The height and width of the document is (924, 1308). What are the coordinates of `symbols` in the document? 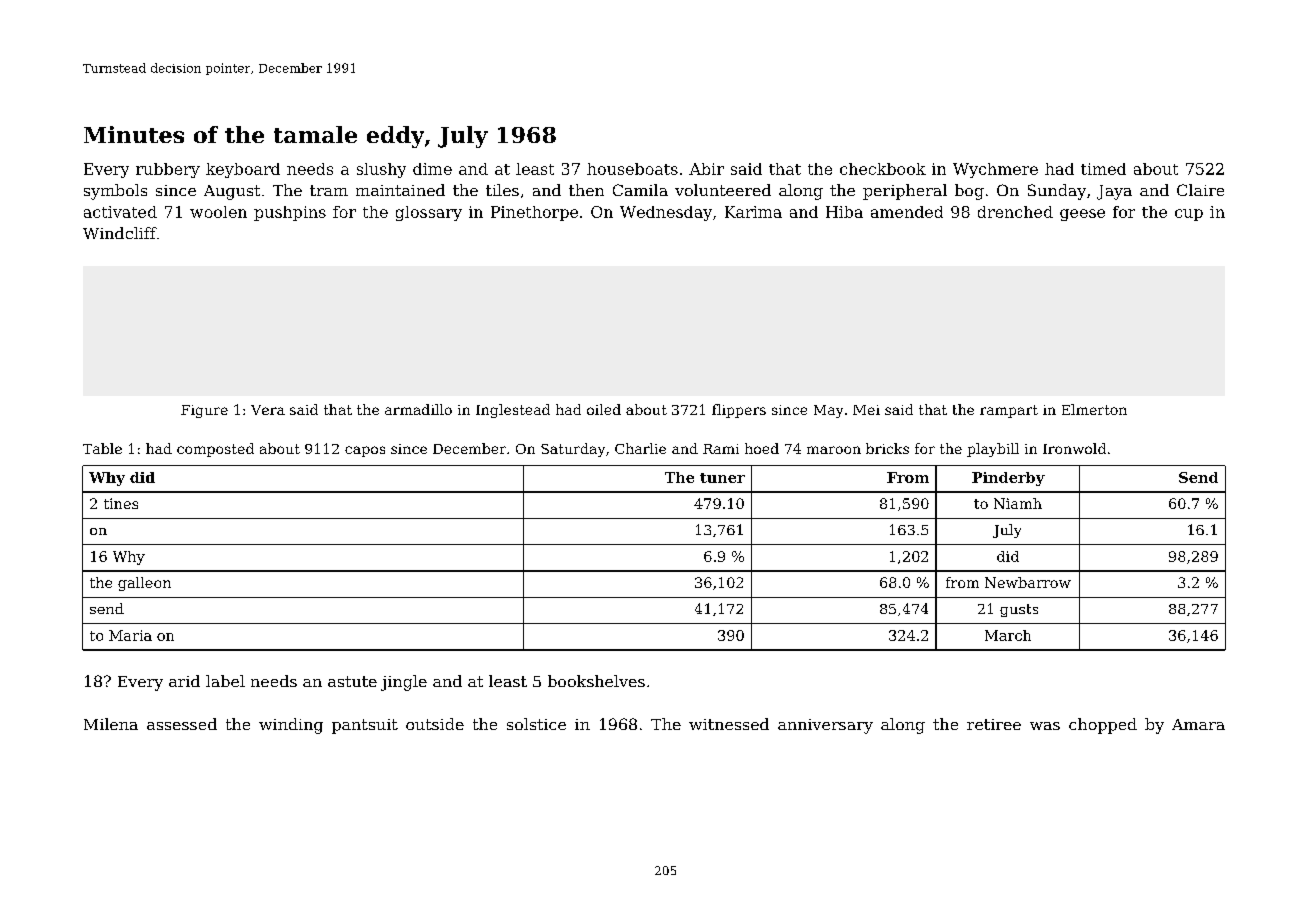 It's located at (115, 192).
